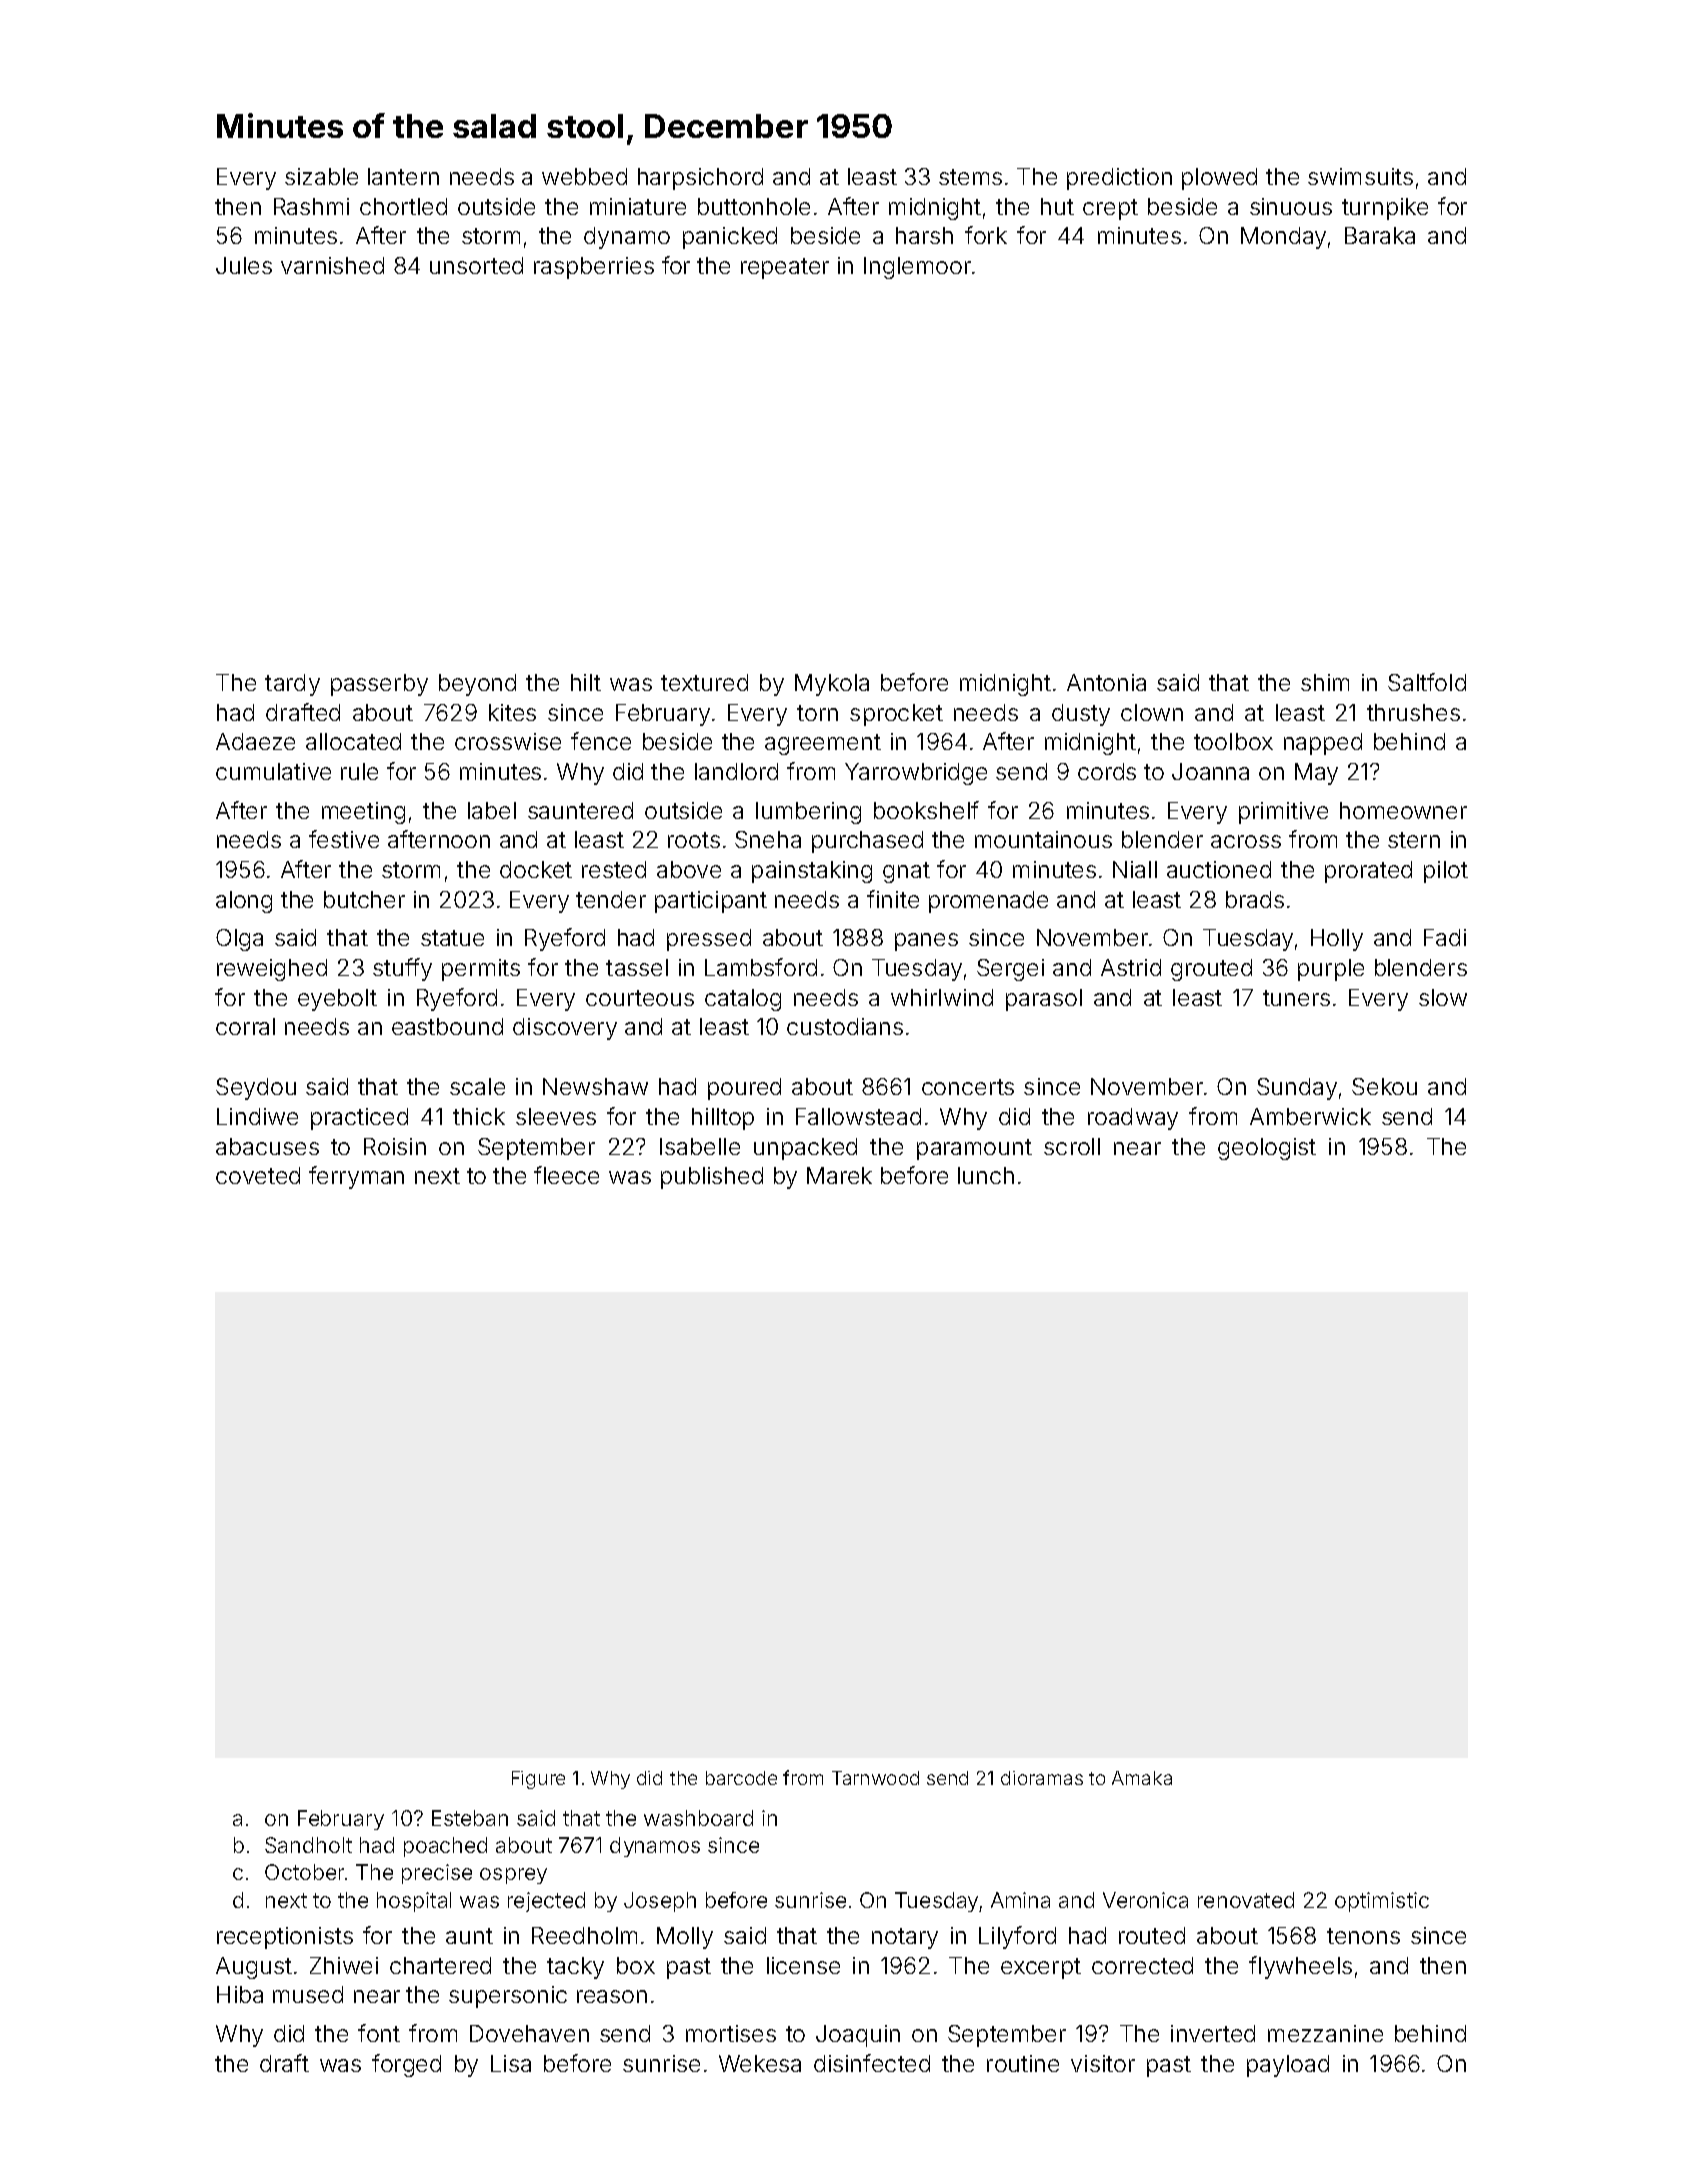  What do you see at coordinates (1325, 682) in the document?
I see `shim` at bounding box center [1325, 682].
